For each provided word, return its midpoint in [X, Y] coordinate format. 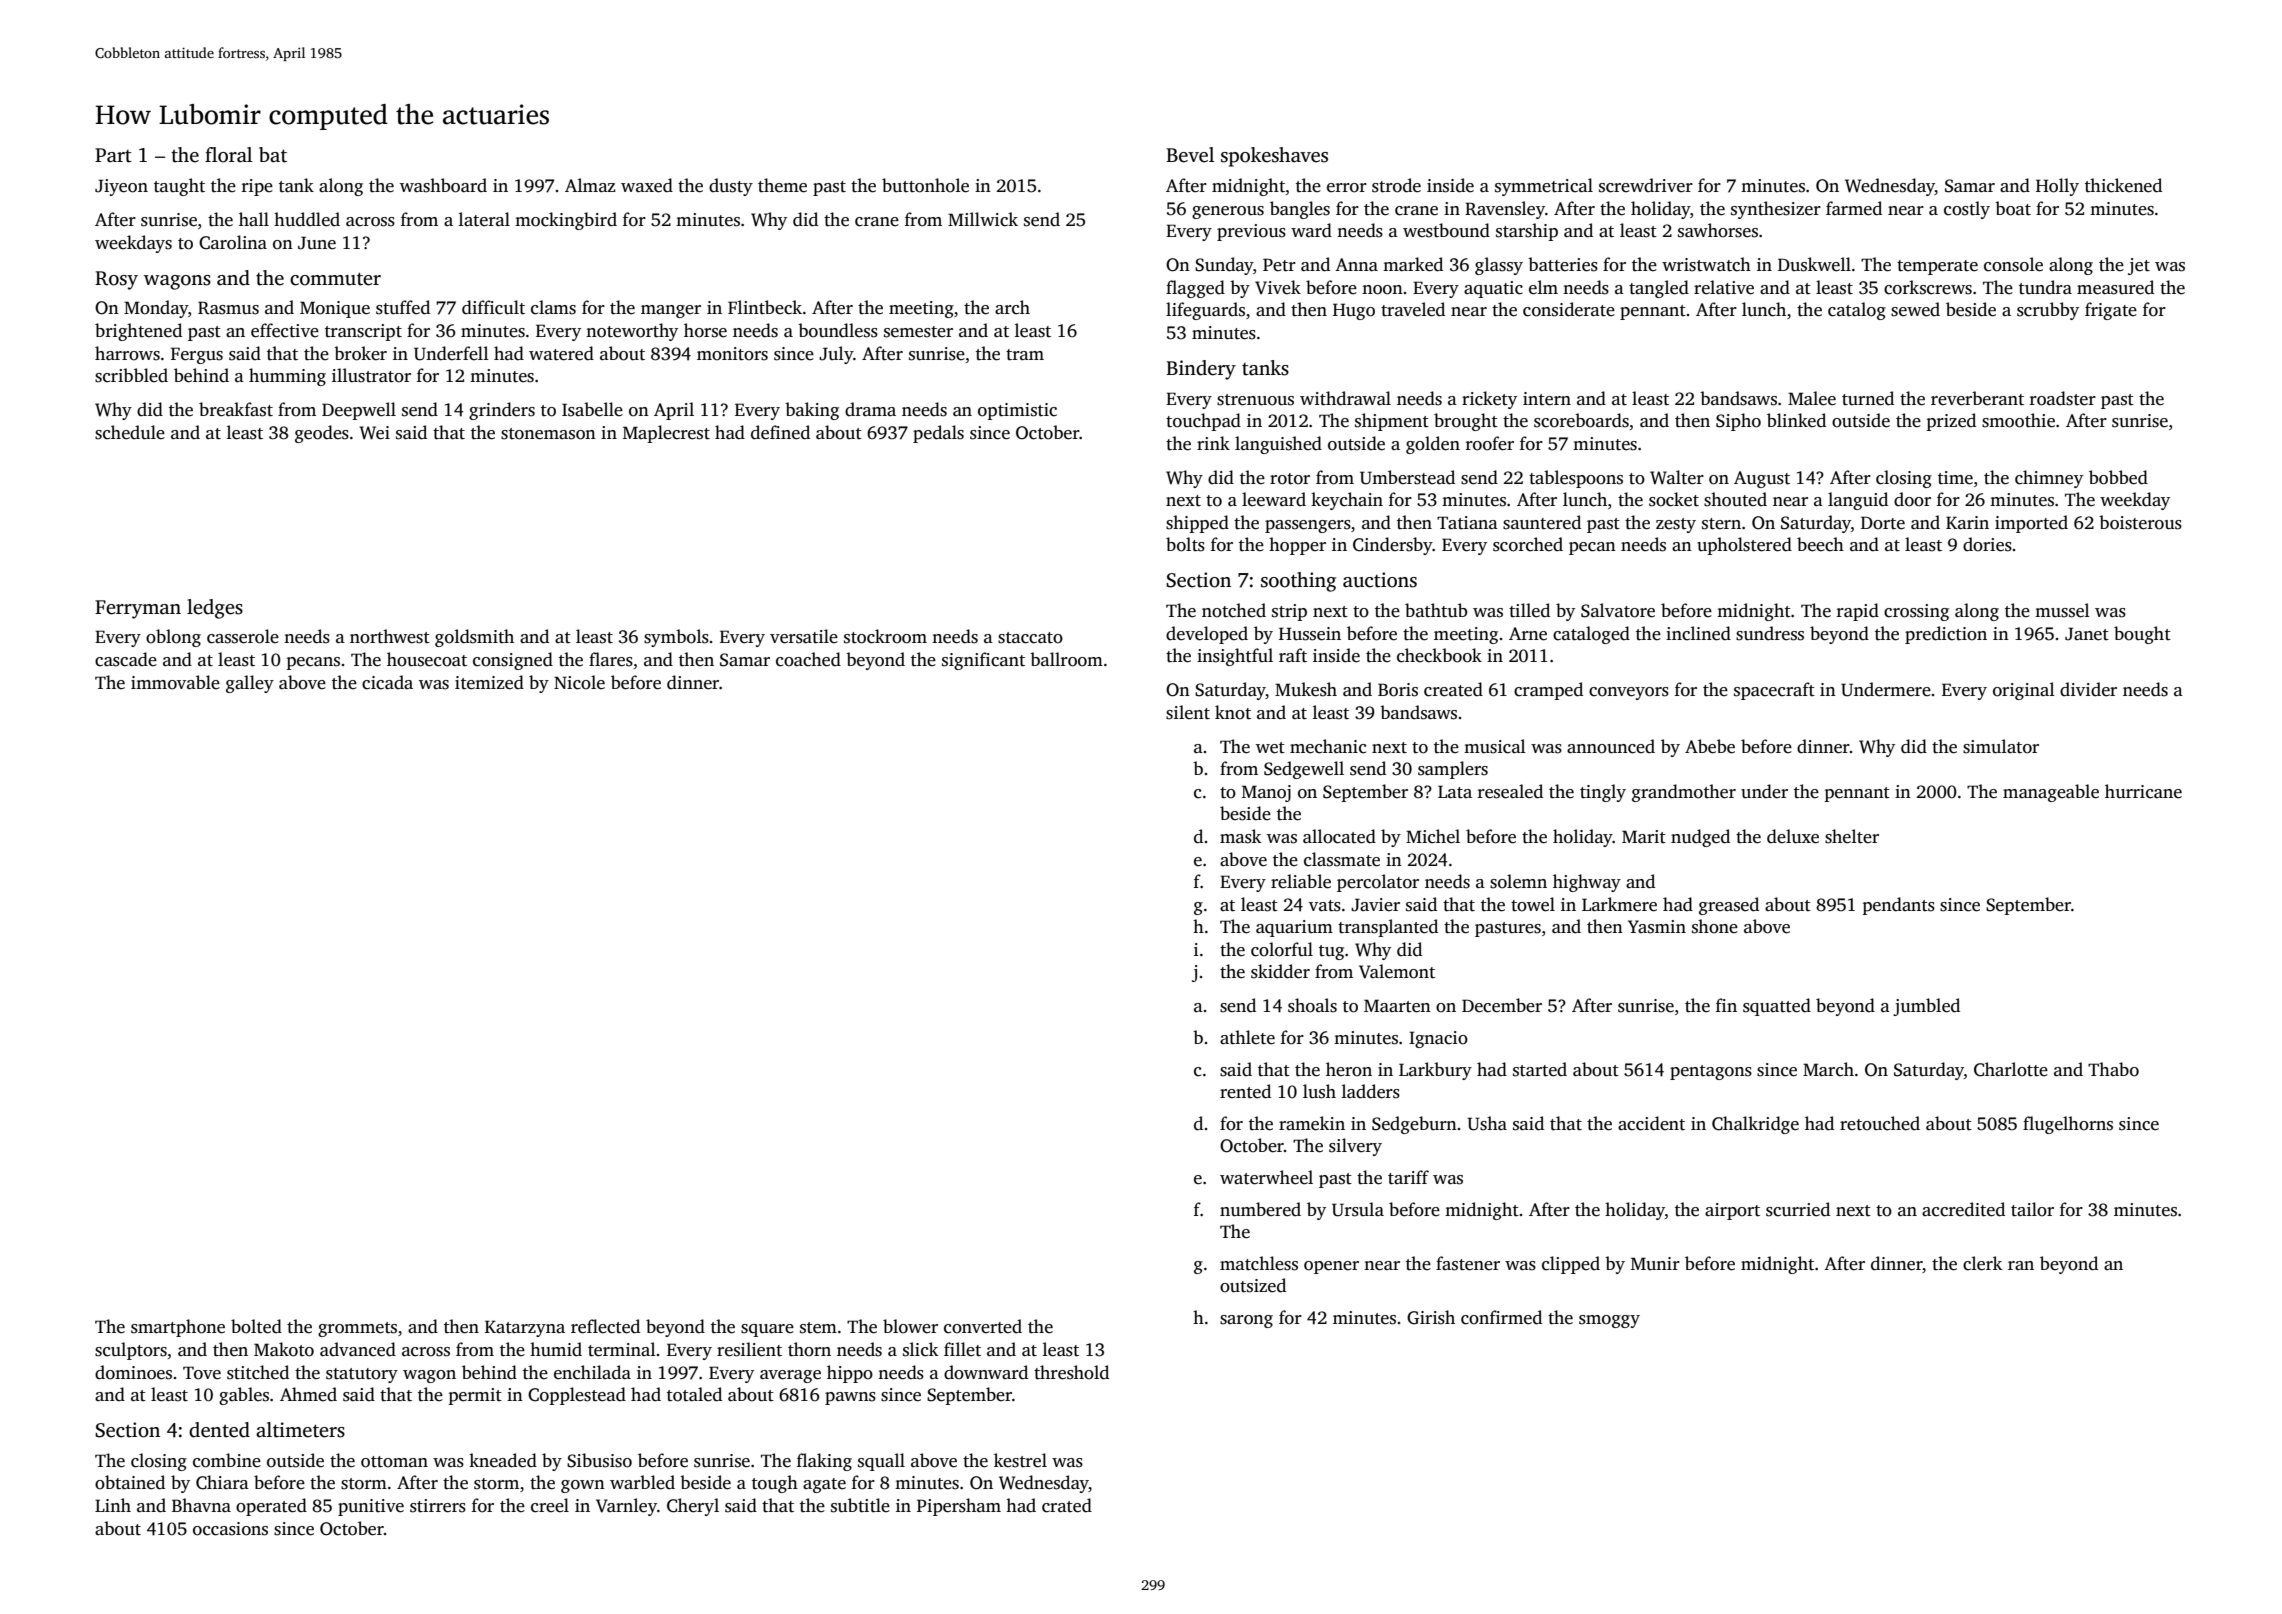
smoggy [1609, 1321]
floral [228, 155]
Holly [2057, 187]
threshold [1071, 1372]
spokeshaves [1274, 157]
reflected [605, 1326]
